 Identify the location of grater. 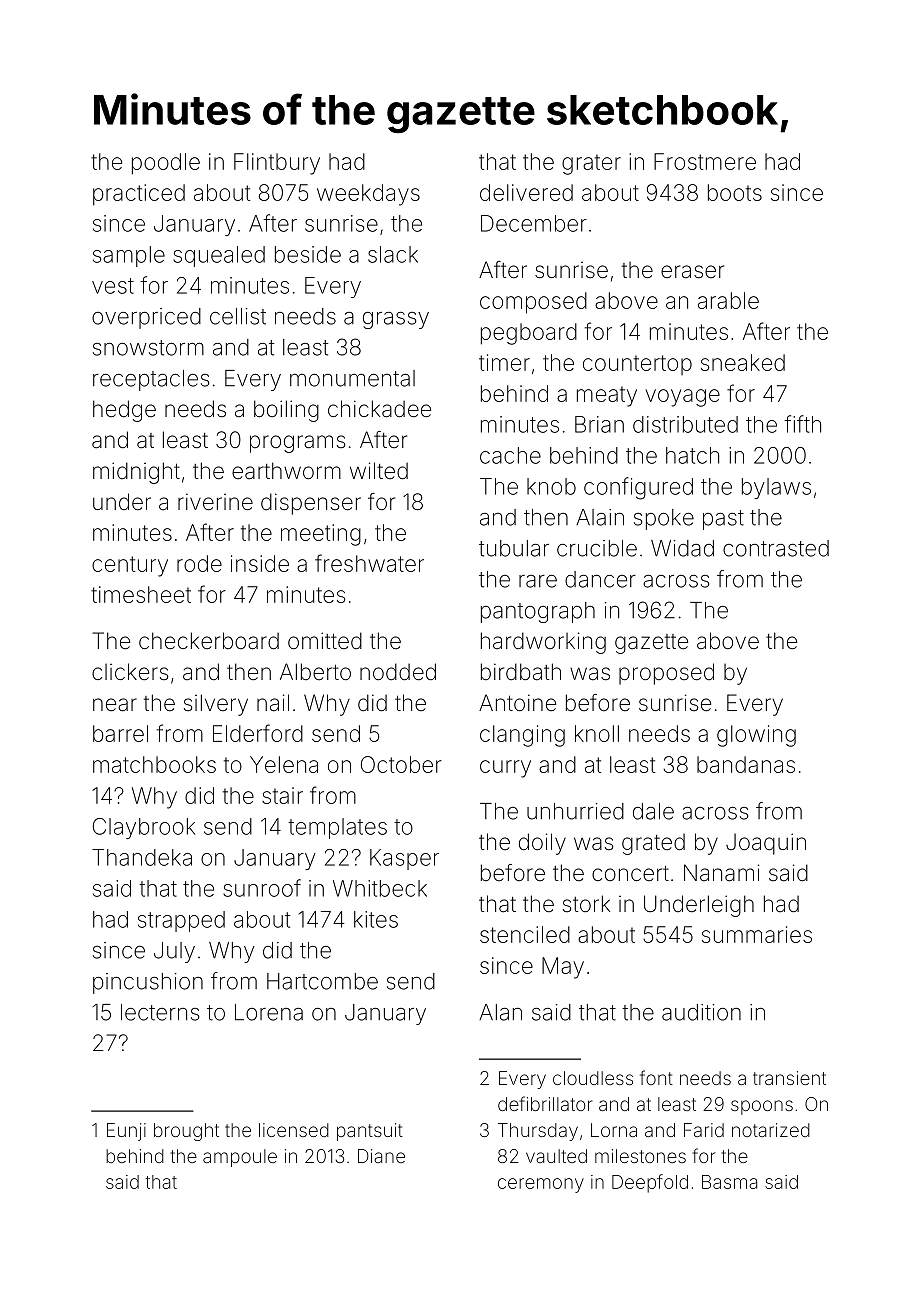
(591, 164).
